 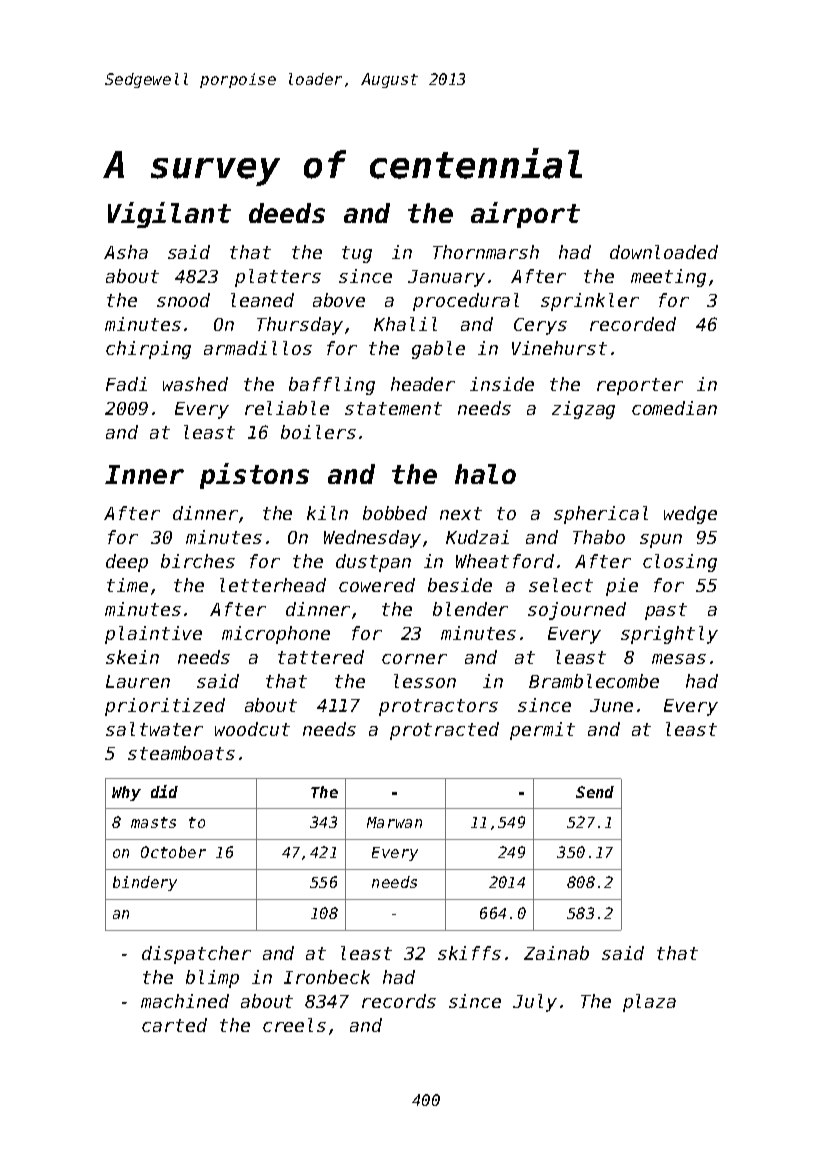 I want to click on tattered, so click(x=321, y=657).
